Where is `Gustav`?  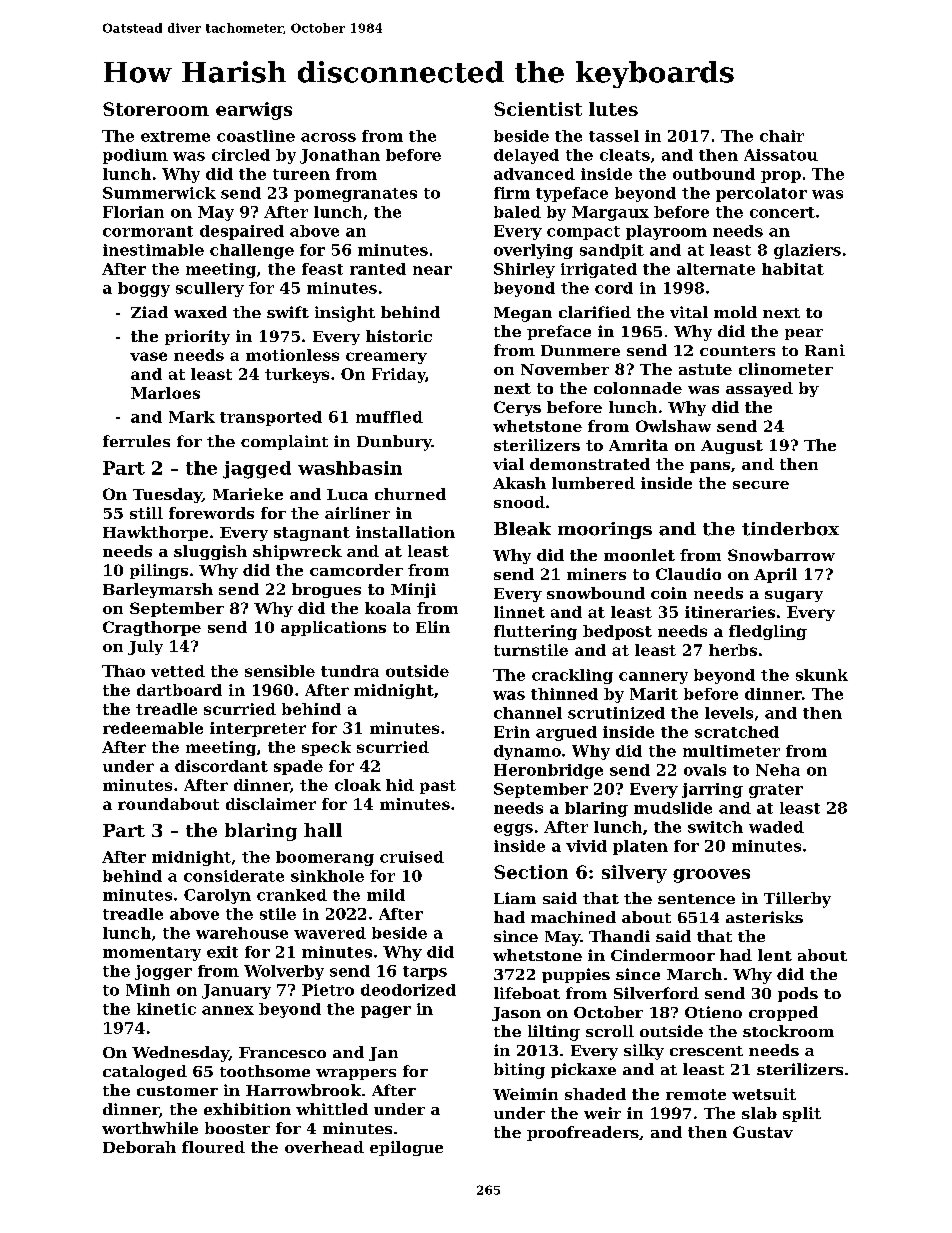 Gustav is located at coordinates (763, 1132).
